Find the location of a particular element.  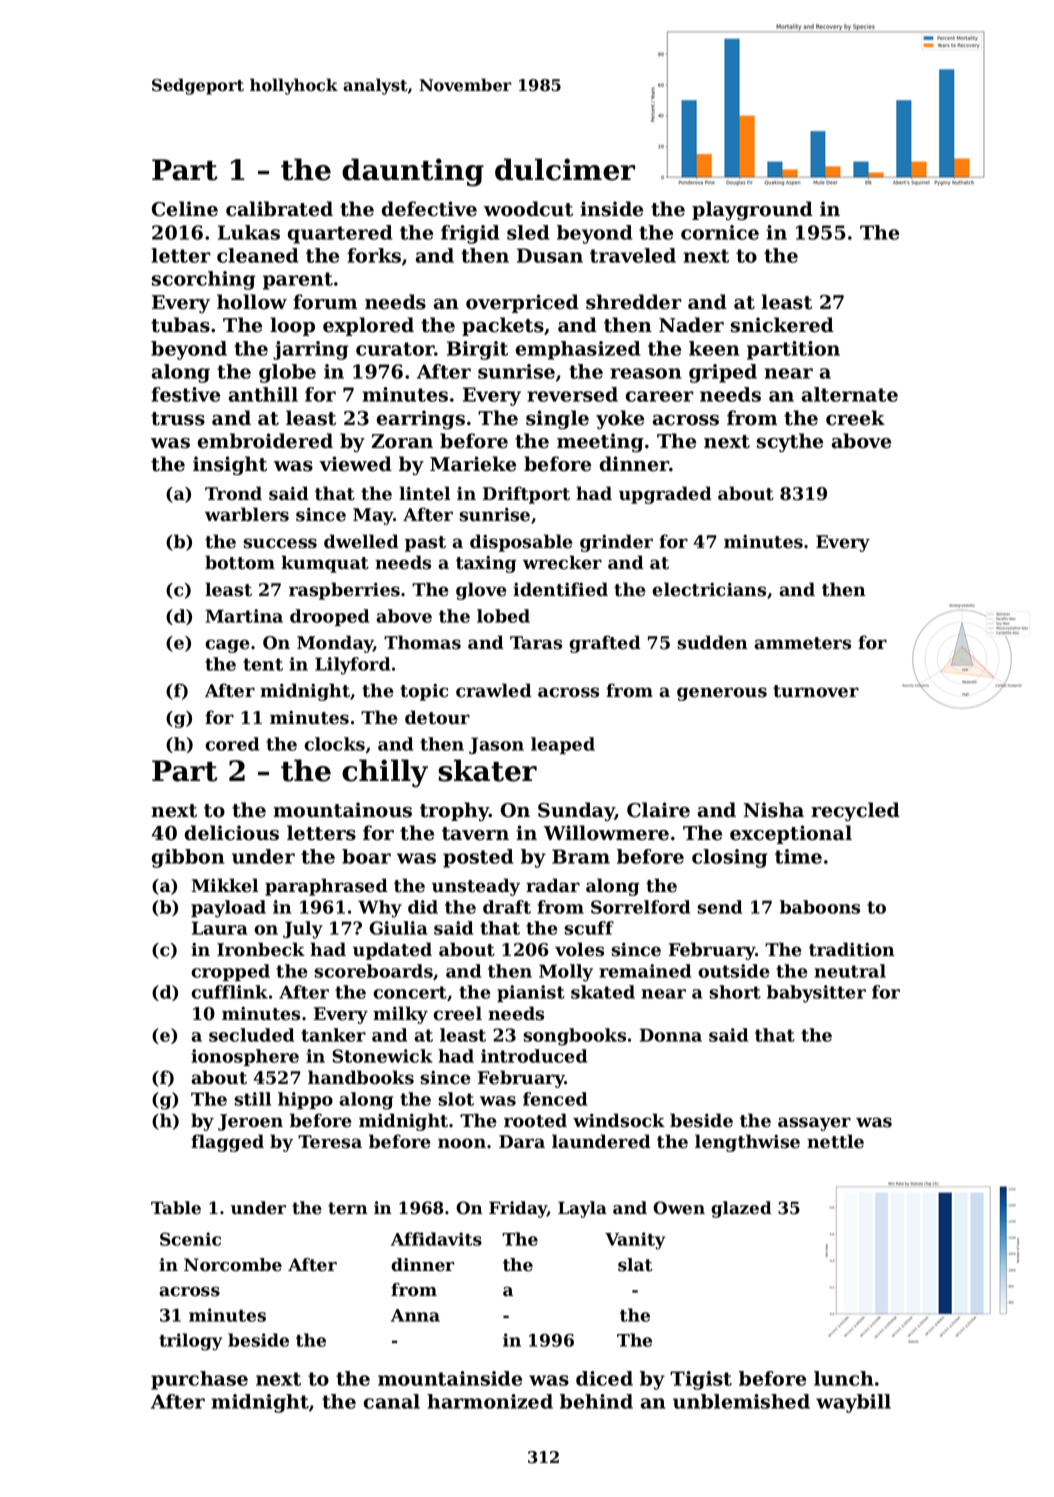

snickered is located at coordinates (782, 325).
